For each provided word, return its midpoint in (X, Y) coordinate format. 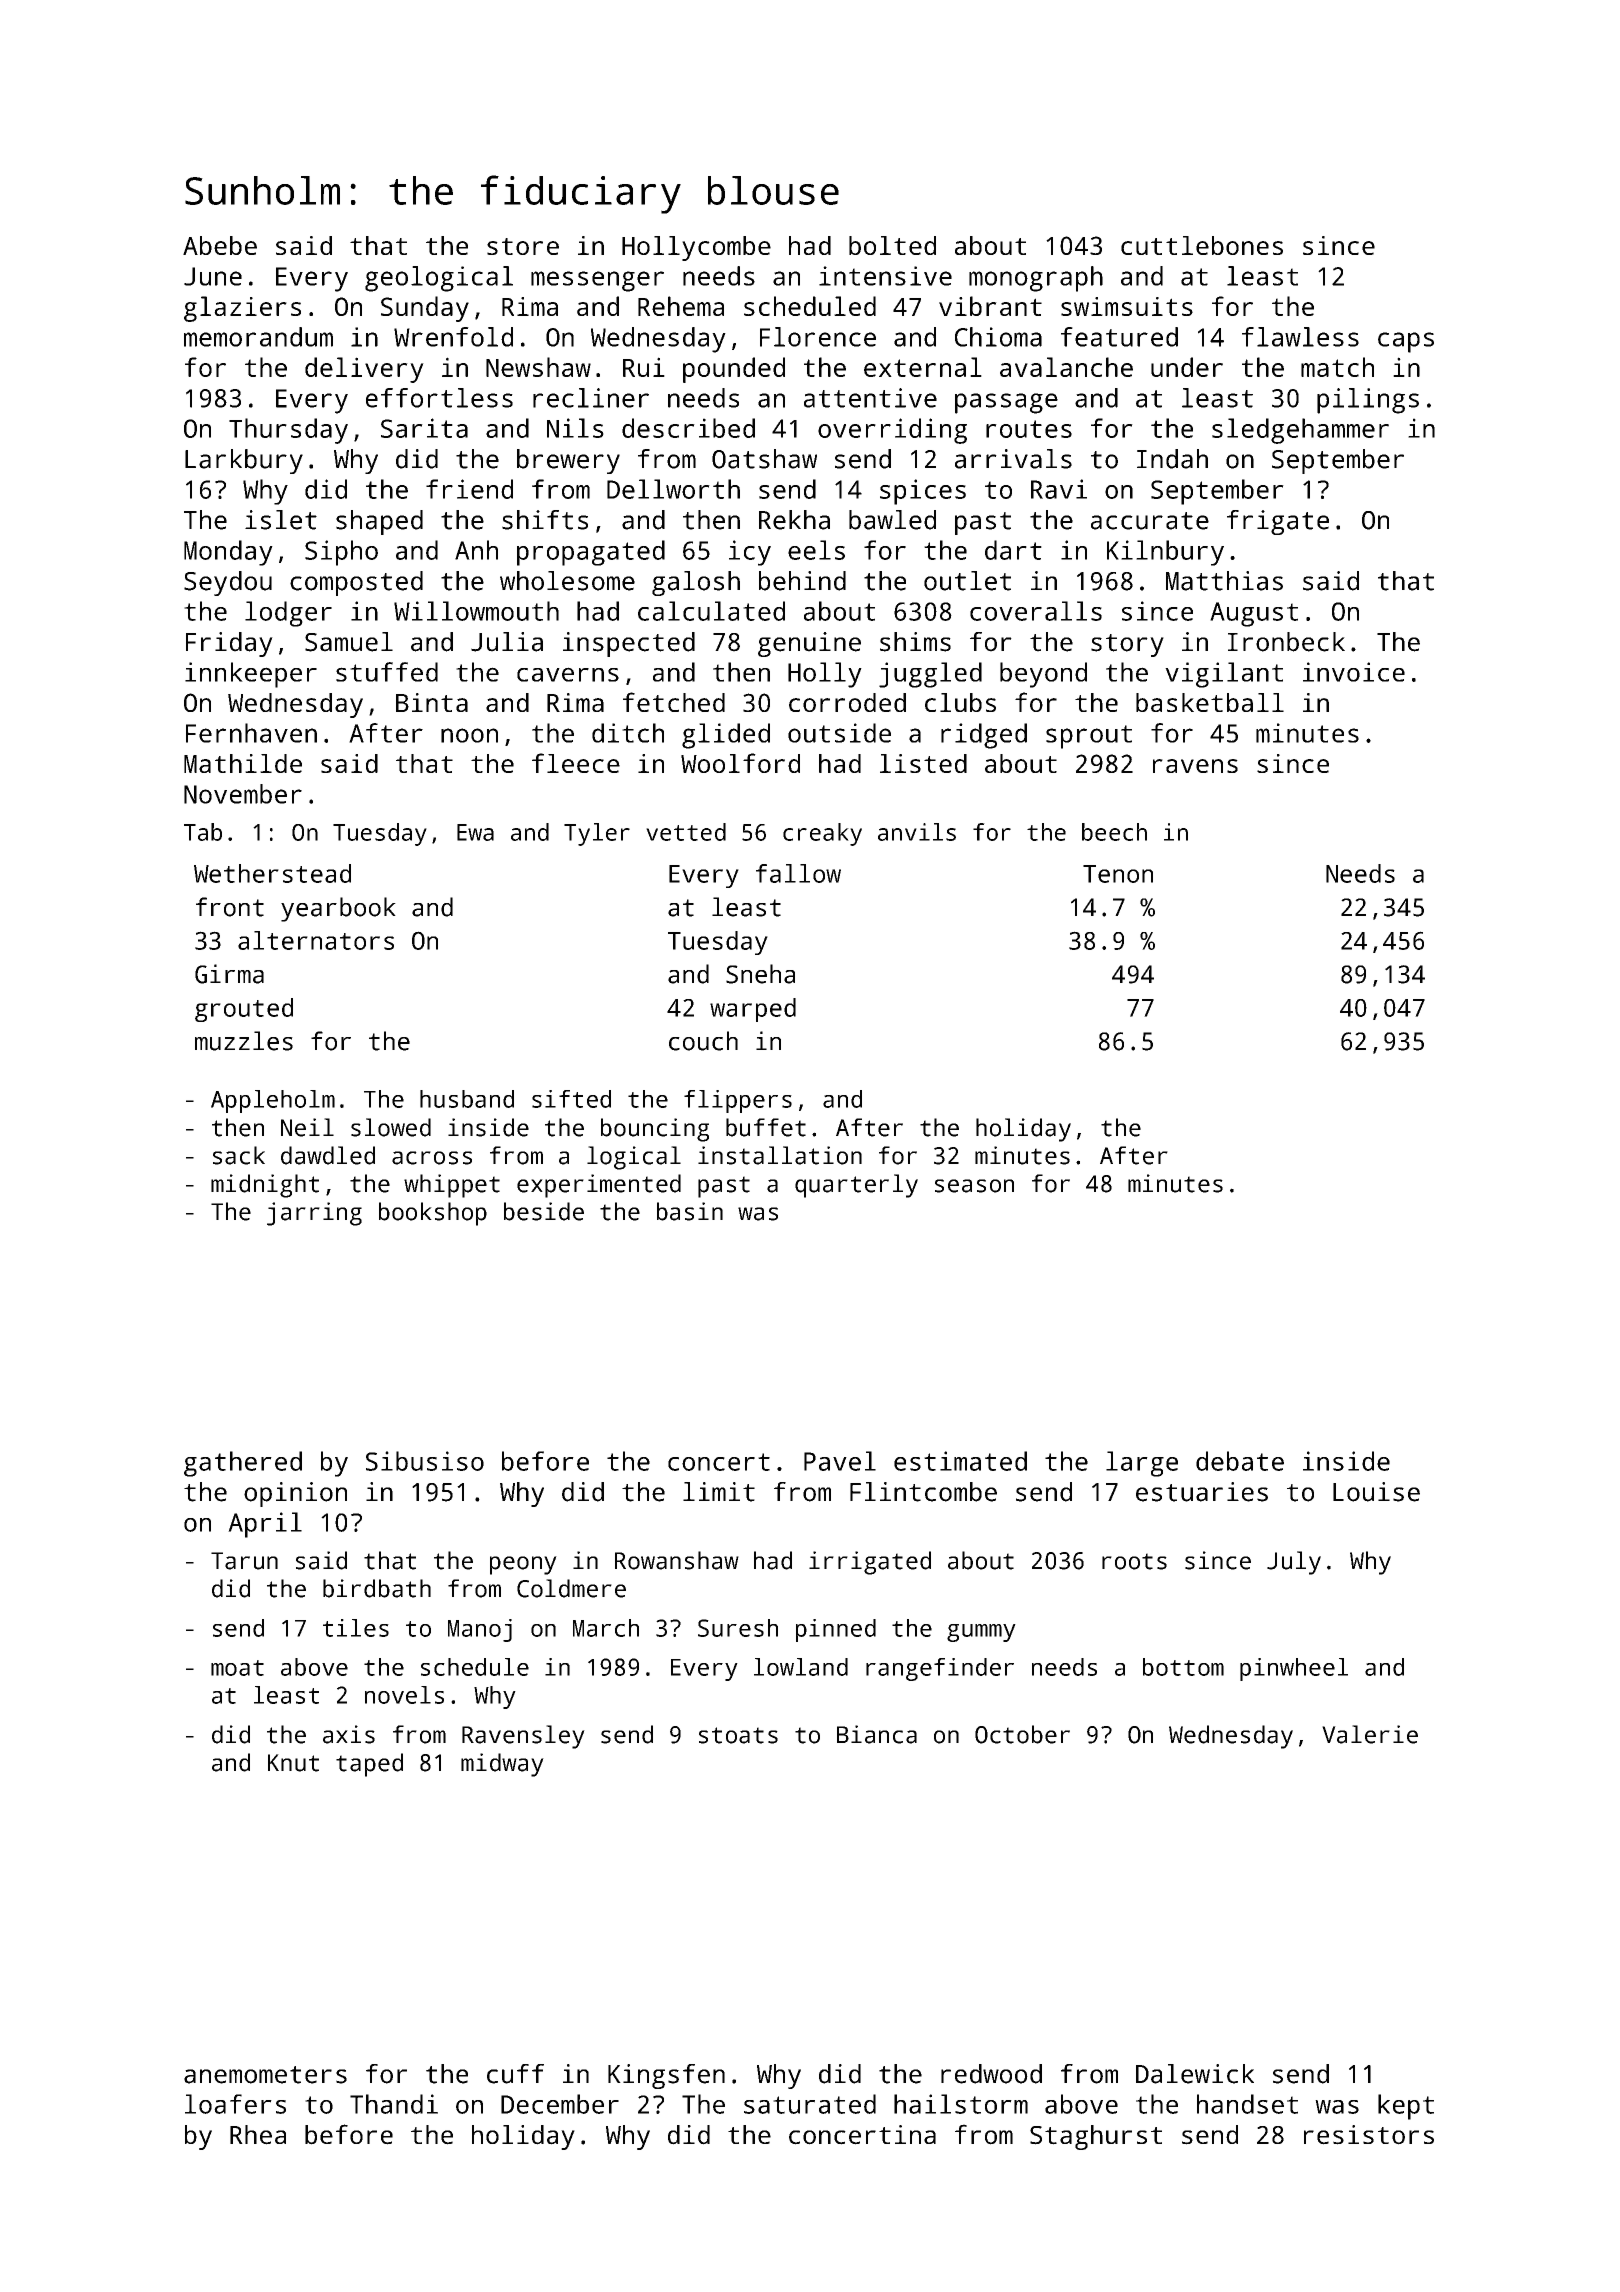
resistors (1369, 2135)
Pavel (840, 1461)
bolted (892, 245)
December (560, 2104)
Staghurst (1096, 2137)
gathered (243, 1464)
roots (1134, 1561)
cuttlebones (1202, 245)
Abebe (220, 245)
